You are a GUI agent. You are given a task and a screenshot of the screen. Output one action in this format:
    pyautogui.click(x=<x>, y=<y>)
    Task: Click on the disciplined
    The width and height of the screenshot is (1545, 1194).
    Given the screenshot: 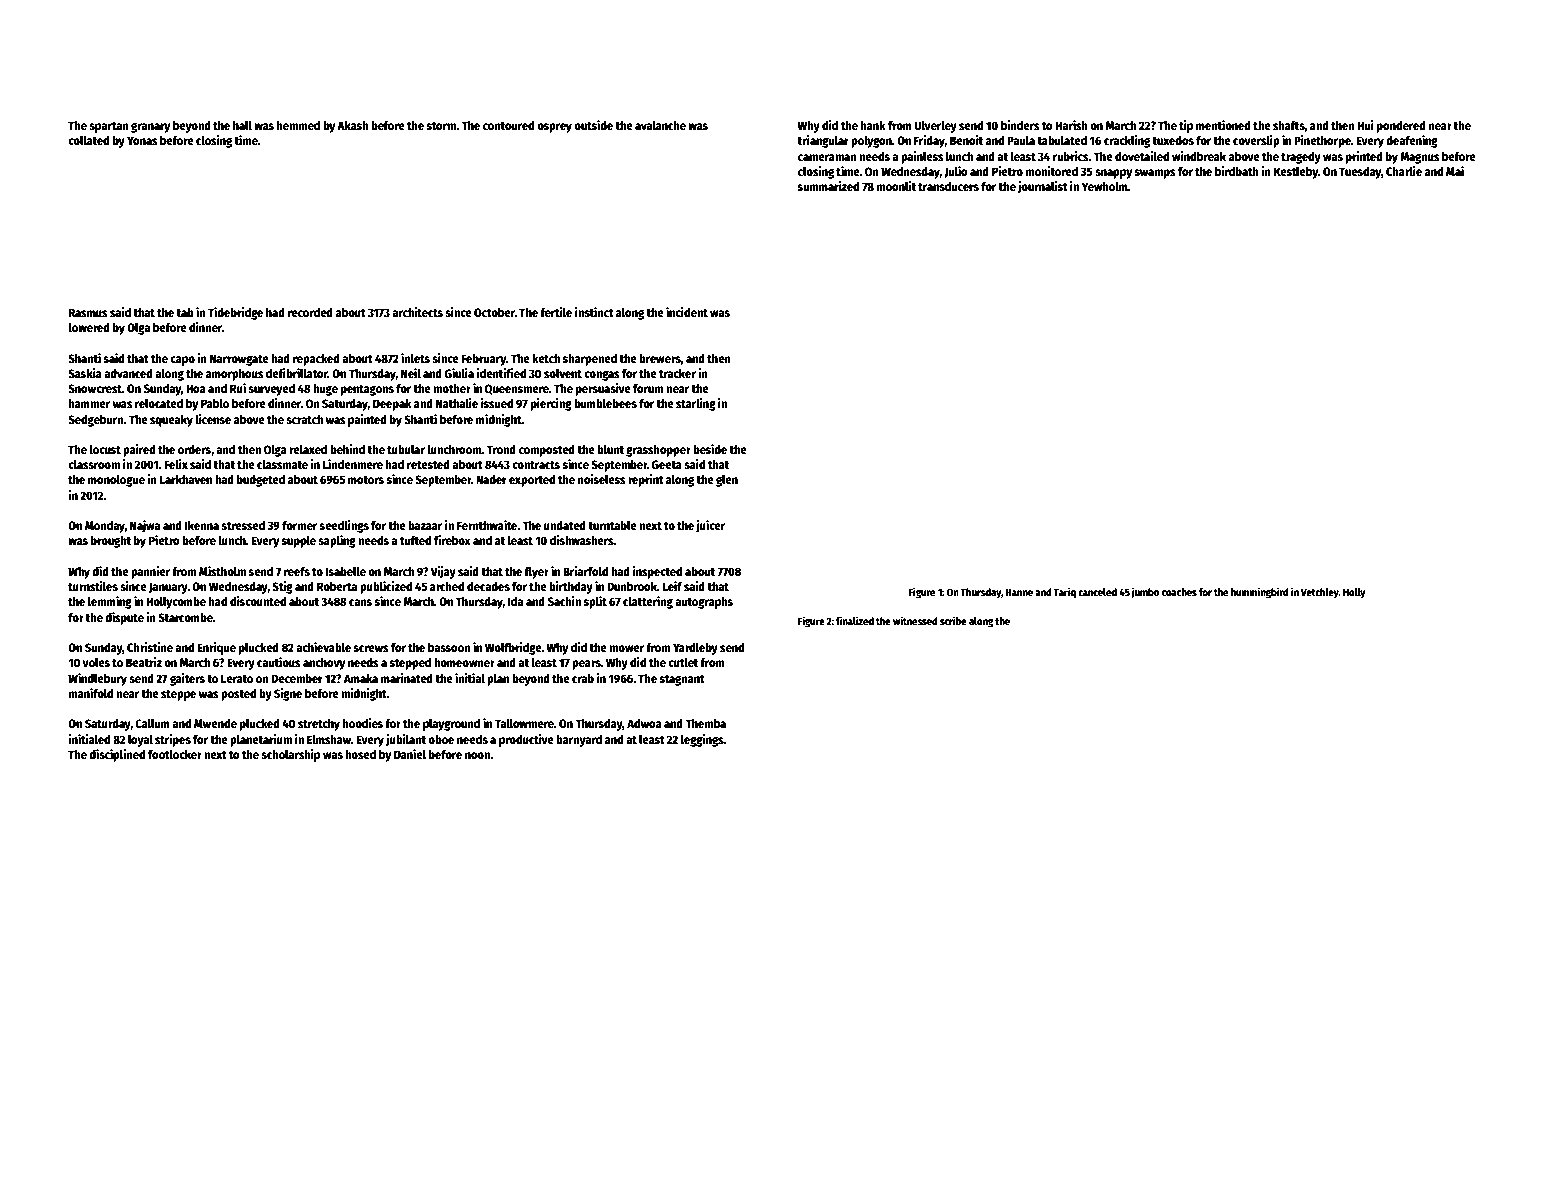 What is the action you would take?
    pyautogui.click(x=117, y=755)
